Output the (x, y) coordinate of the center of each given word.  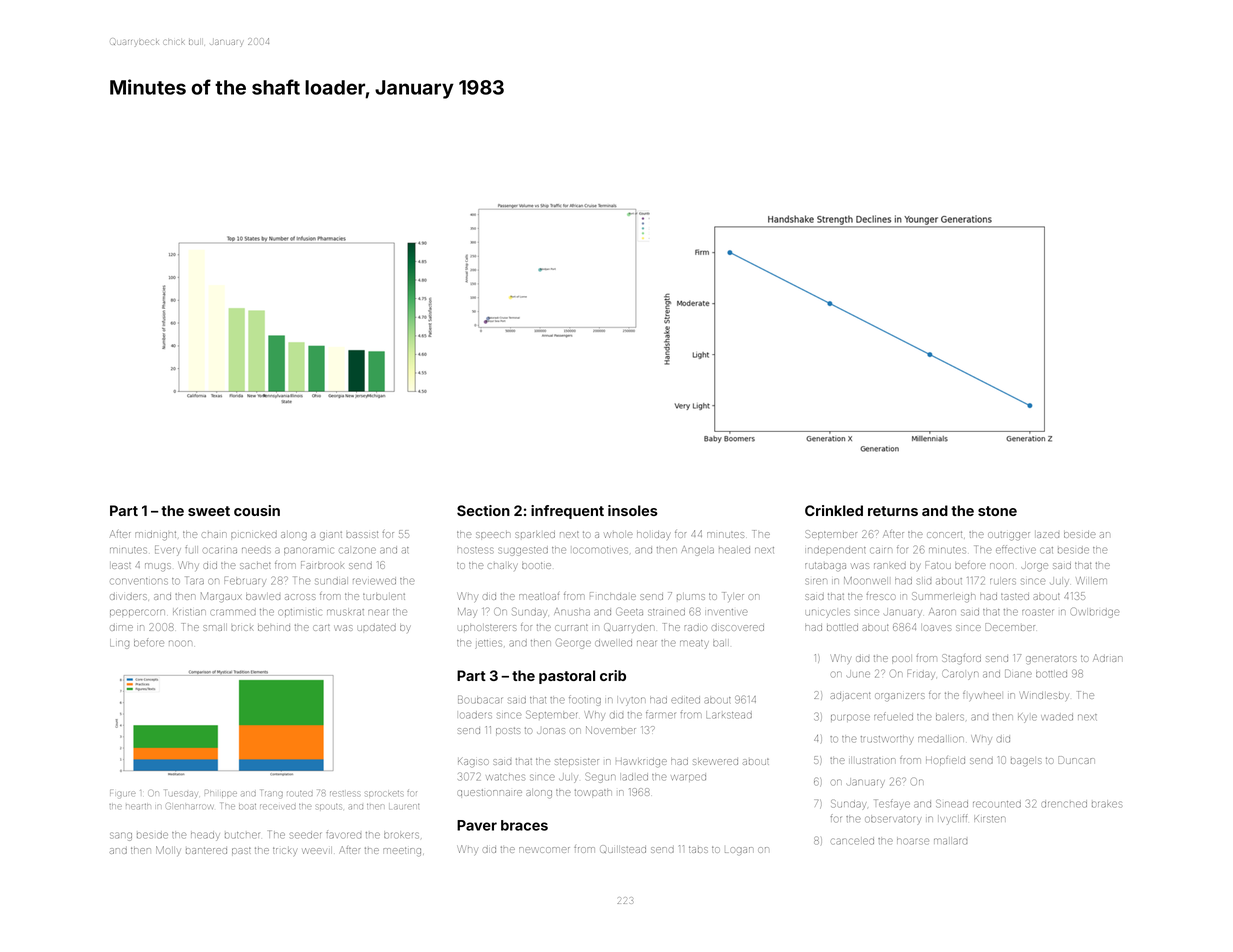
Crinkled (834, 510)
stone (997, 511)
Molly (168, 850)
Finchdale (613, 596)
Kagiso (473, 762)
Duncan (1076, 760)
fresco (881, 596)
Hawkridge (641, 763)
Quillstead (623, 849)
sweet (209, 511)
